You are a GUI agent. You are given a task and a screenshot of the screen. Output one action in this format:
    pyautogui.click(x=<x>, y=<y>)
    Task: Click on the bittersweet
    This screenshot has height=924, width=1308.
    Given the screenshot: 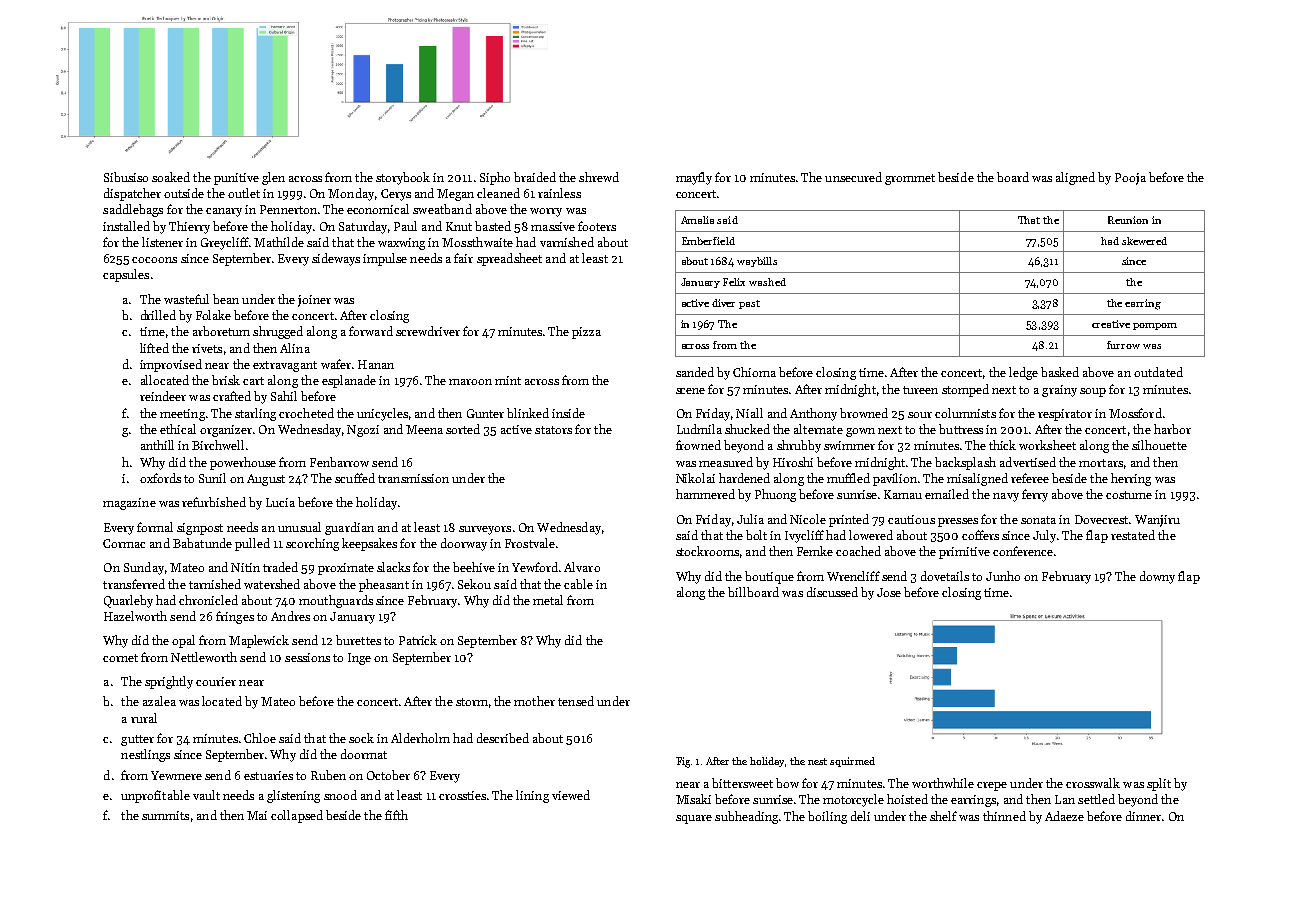 What is the action you would take?
    pyautogui.click(x=742, y=783)
